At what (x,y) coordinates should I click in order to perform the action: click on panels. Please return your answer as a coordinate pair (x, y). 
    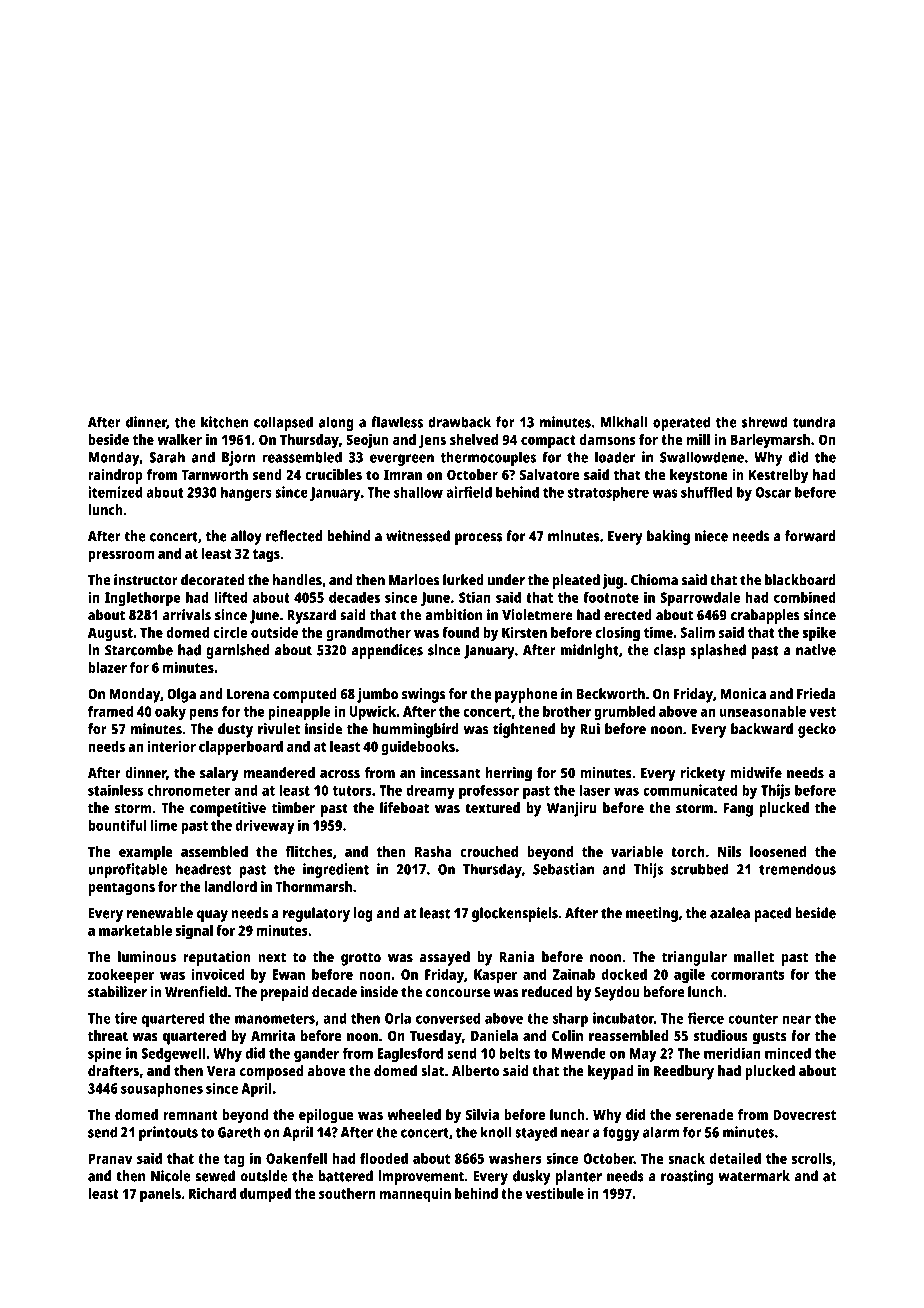
    Looking at the image, I should click on (160, 1195).
